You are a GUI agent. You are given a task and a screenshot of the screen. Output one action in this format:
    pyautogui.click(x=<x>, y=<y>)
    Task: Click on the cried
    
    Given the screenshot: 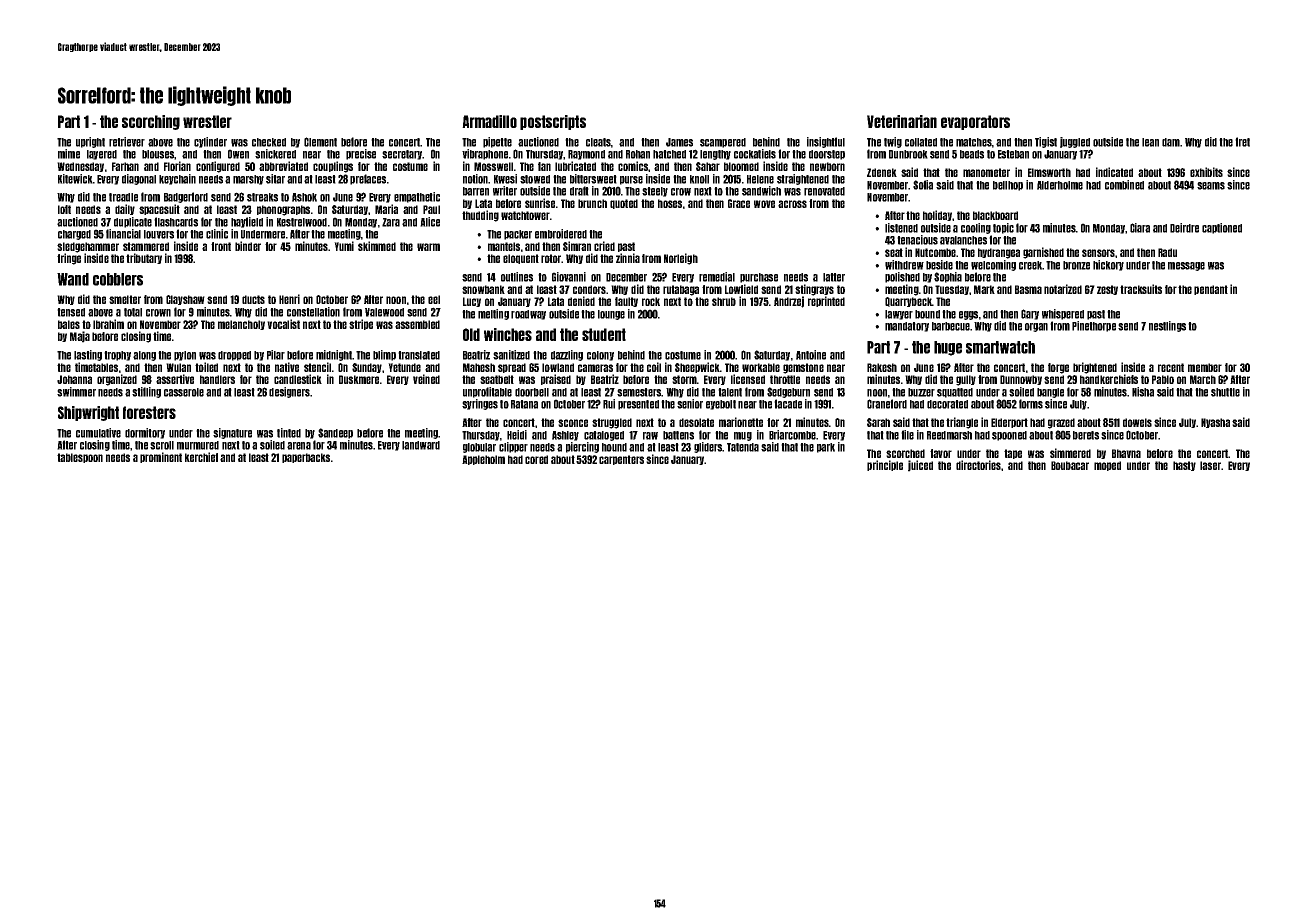 What is the action you would take?
    pyautogui.click(x=604, y=246)
